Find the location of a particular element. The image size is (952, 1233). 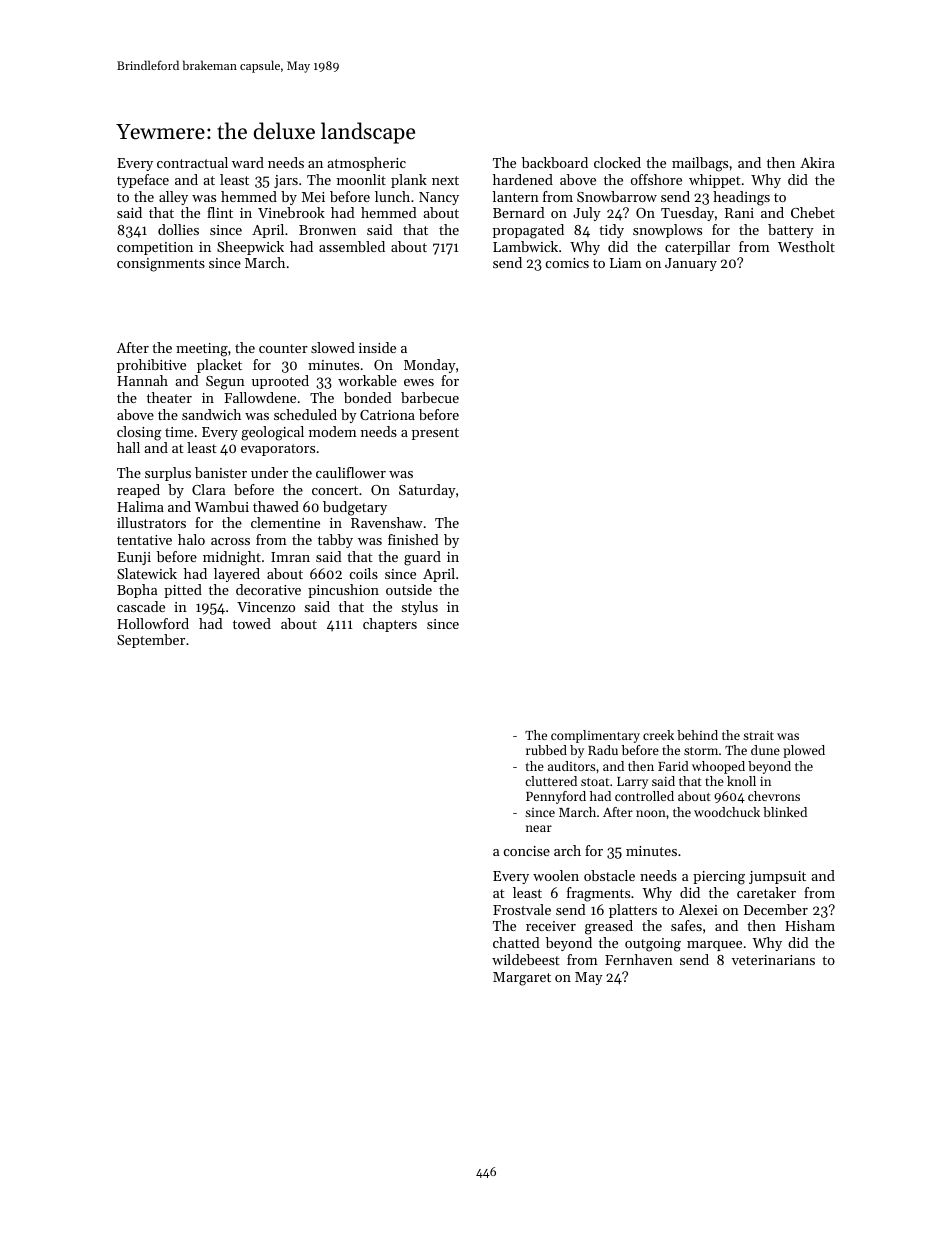

blinked is located at coordinates (785, 812).
